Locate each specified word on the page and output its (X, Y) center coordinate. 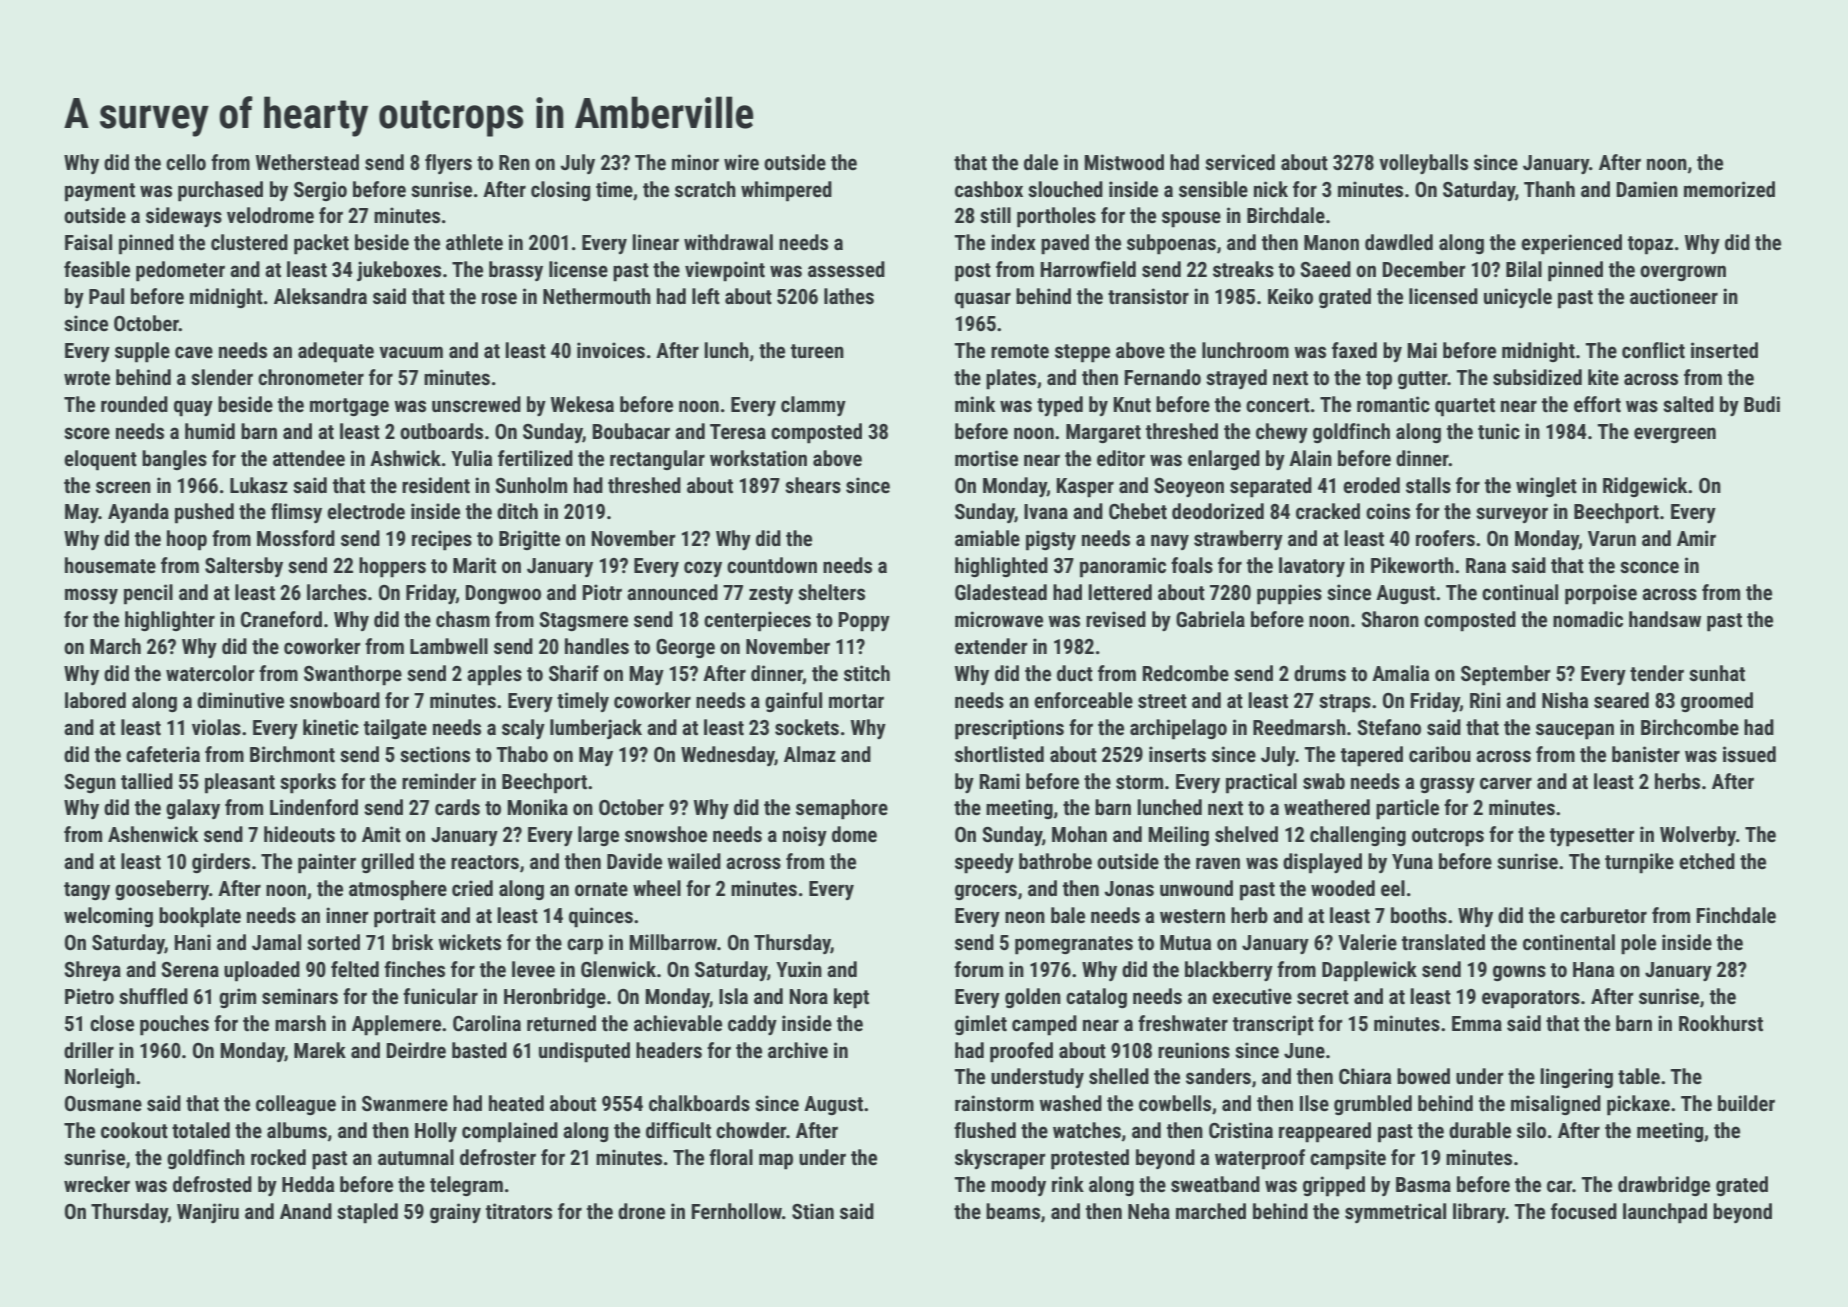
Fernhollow (737, 1211)
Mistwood (1124, 162)
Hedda (308, 1184)
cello (186, 162)
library (1479, 1213)
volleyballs (1423, 164)
